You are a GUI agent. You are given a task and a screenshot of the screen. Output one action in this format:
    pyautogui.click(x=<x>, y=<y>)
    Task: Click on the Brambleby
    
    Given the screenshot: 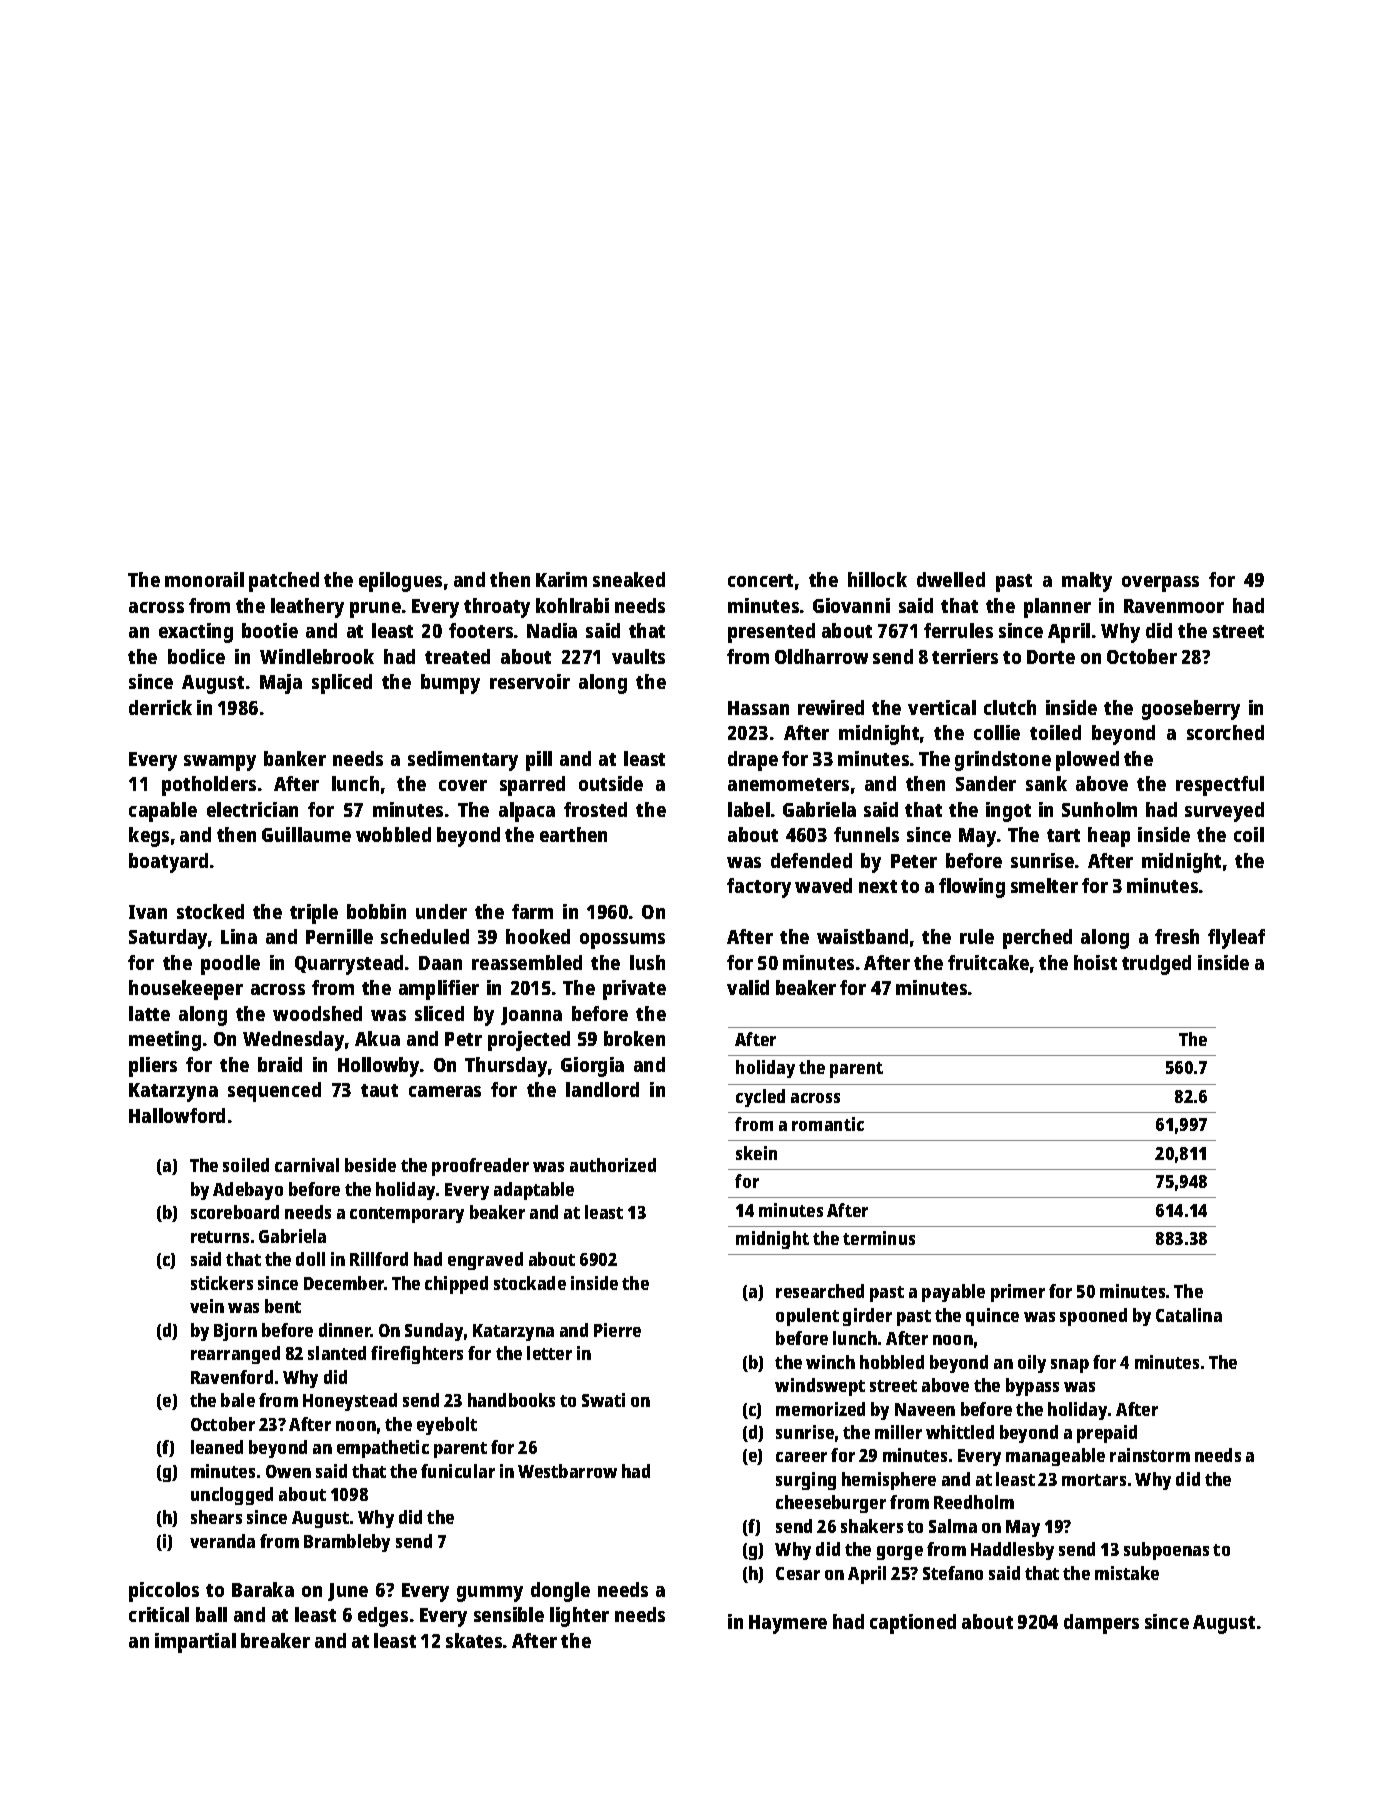 What is the action you would take?
    pyautogui.click(x=347, y=1543)
